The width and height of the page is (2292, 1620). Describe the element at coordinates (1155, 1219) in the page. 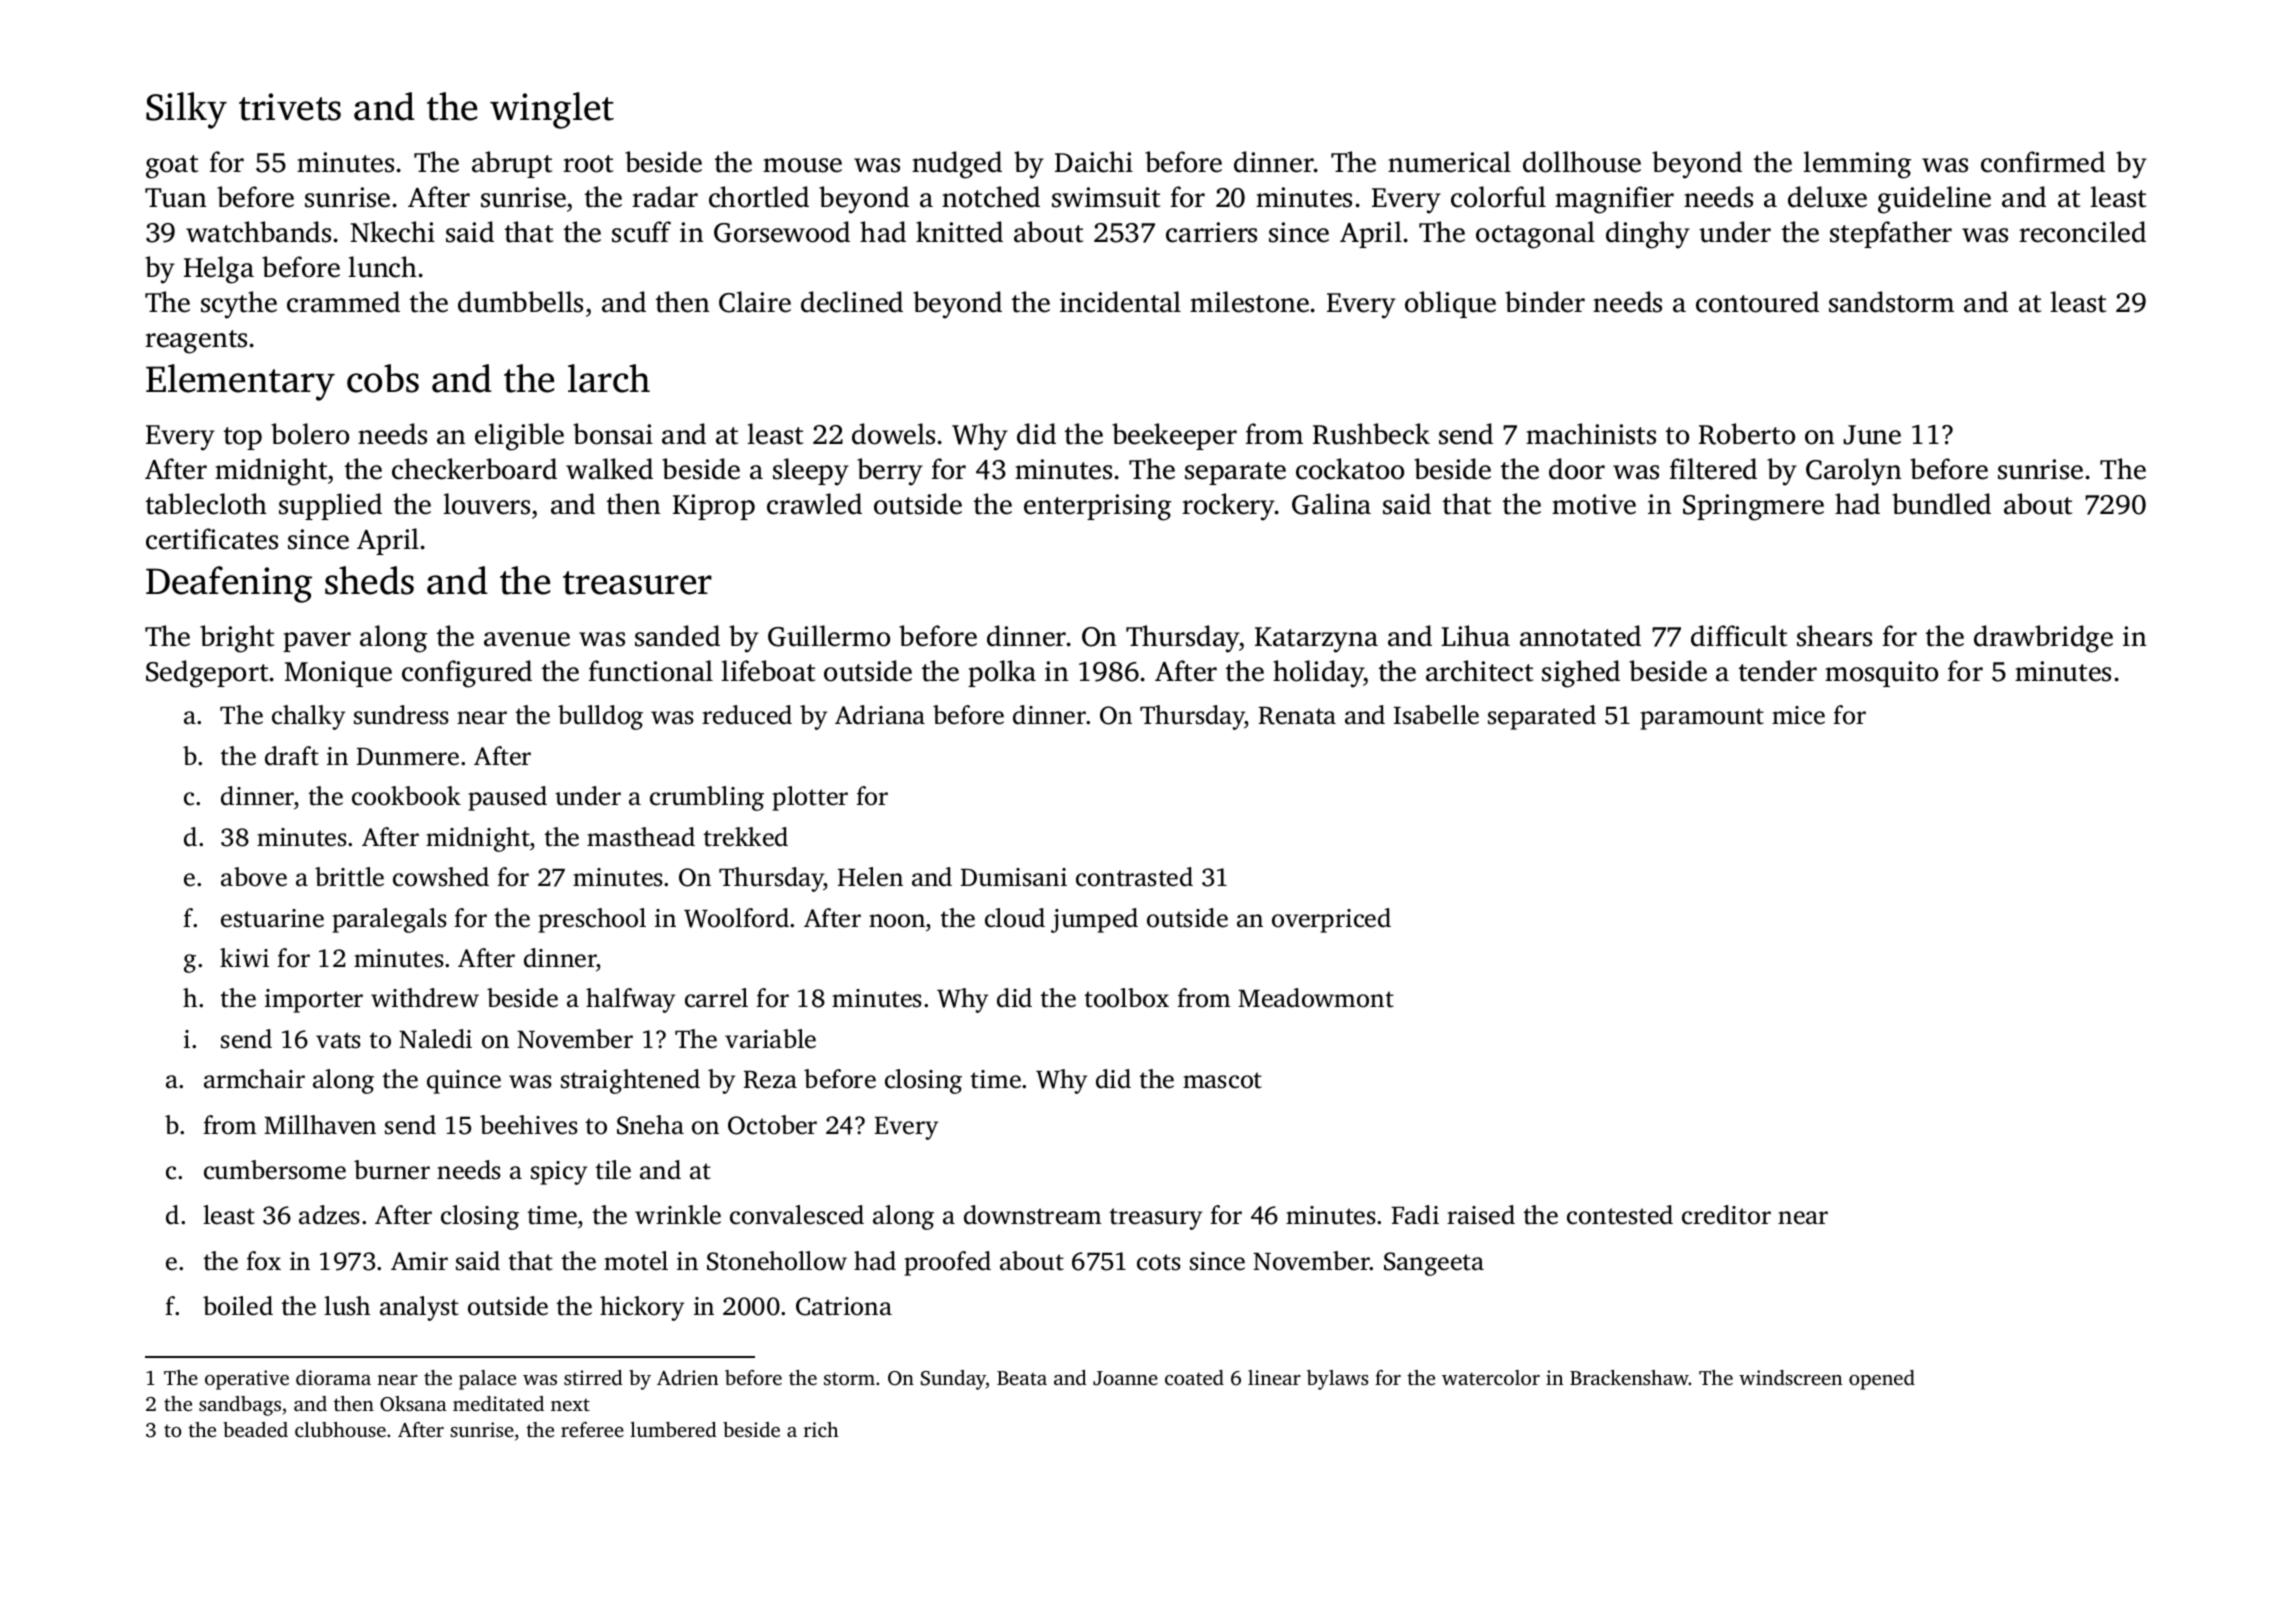

I see `treasury` at that location.
